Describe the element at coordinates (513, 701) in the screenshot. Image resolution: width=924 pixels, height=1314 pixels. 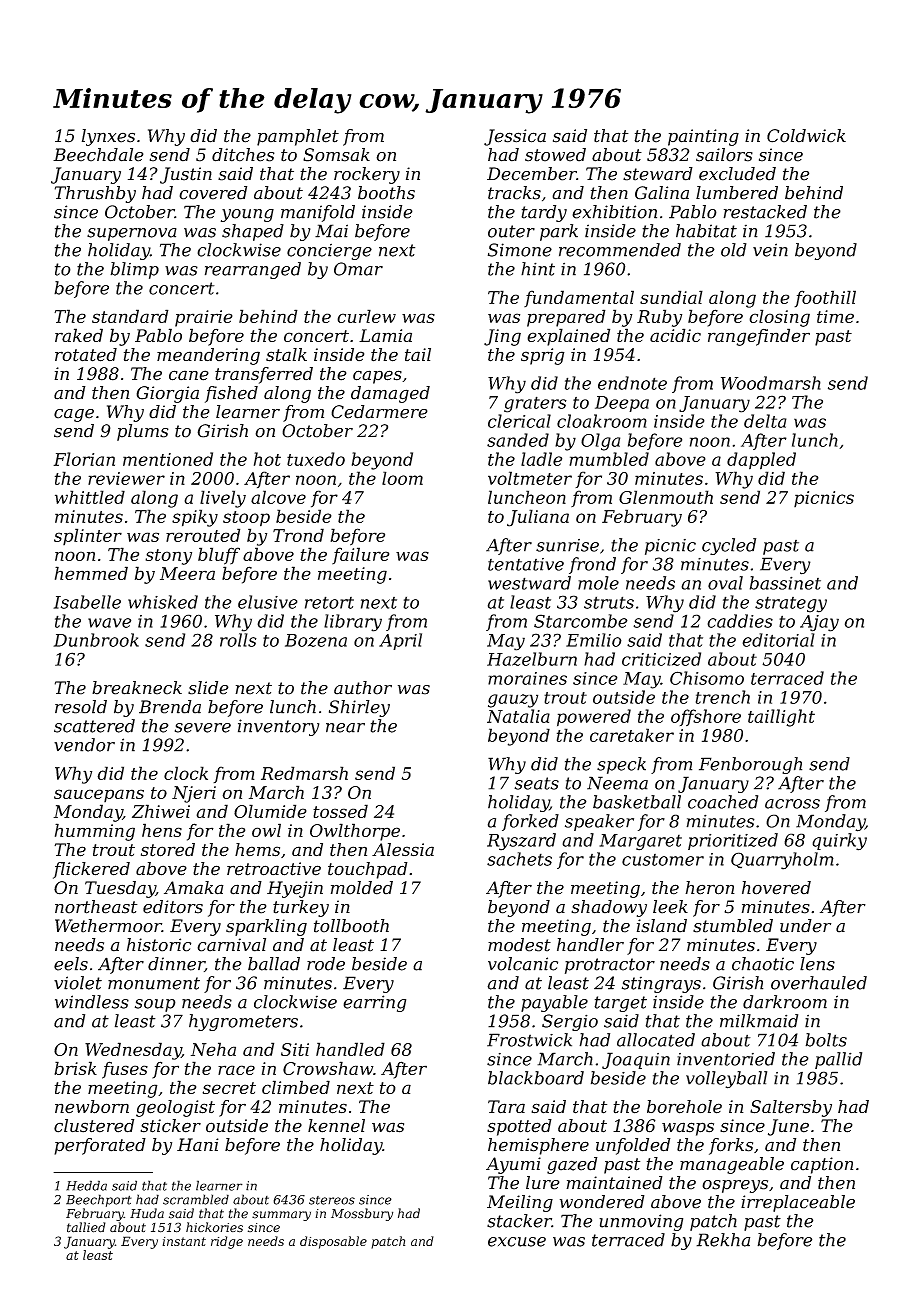
I see `gauzy` at that location.
